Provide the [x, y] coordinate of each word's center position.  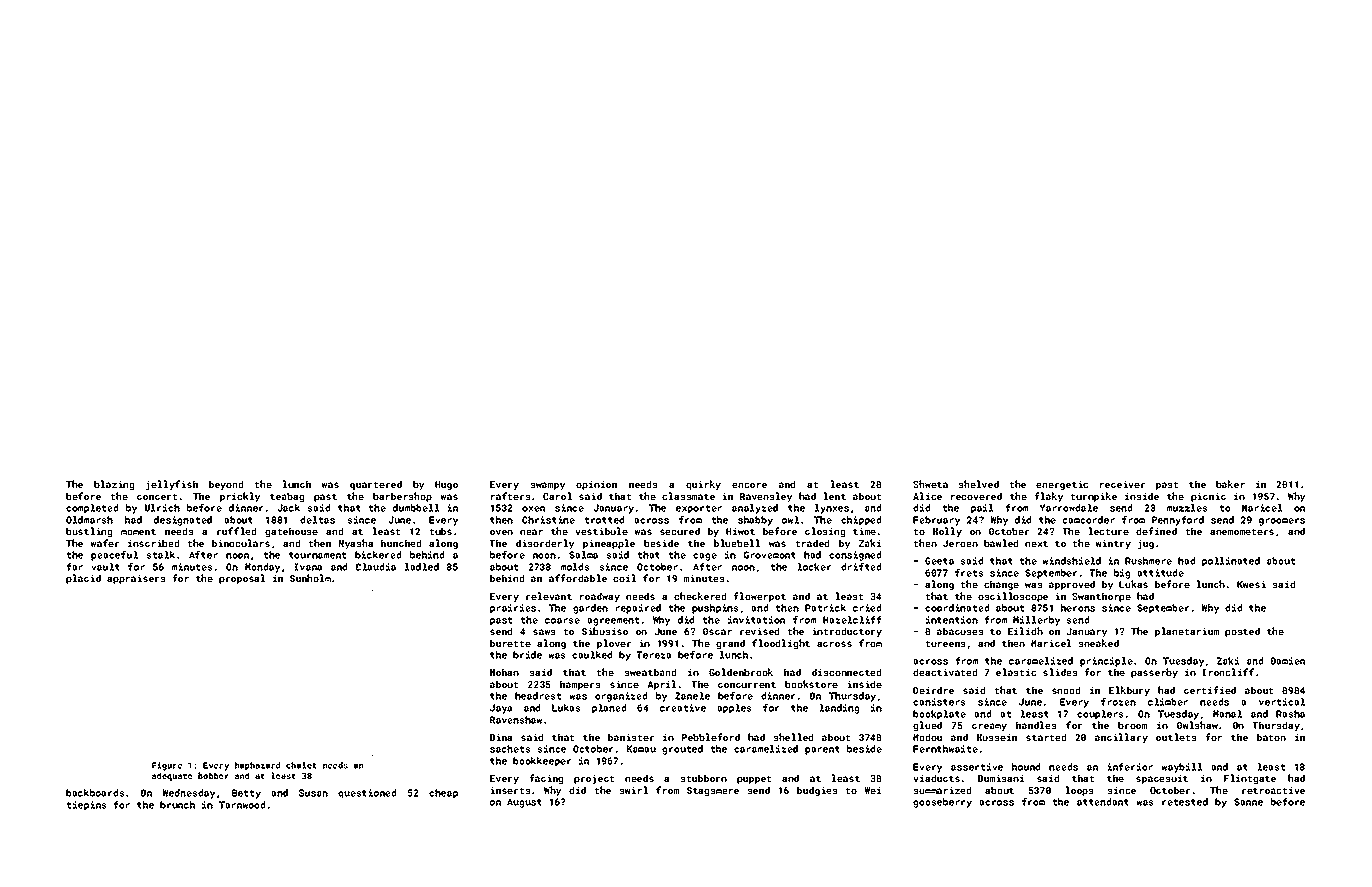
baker [1230, 484]
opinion [596, 485]
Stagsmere [713, 791]
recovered [976, 496]
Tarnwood [242, 805]
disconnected [846, 672]
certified [1210, 690]
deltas [317, 520]
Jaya [501, 709]
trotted [604, 520]
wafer [105, 543]
